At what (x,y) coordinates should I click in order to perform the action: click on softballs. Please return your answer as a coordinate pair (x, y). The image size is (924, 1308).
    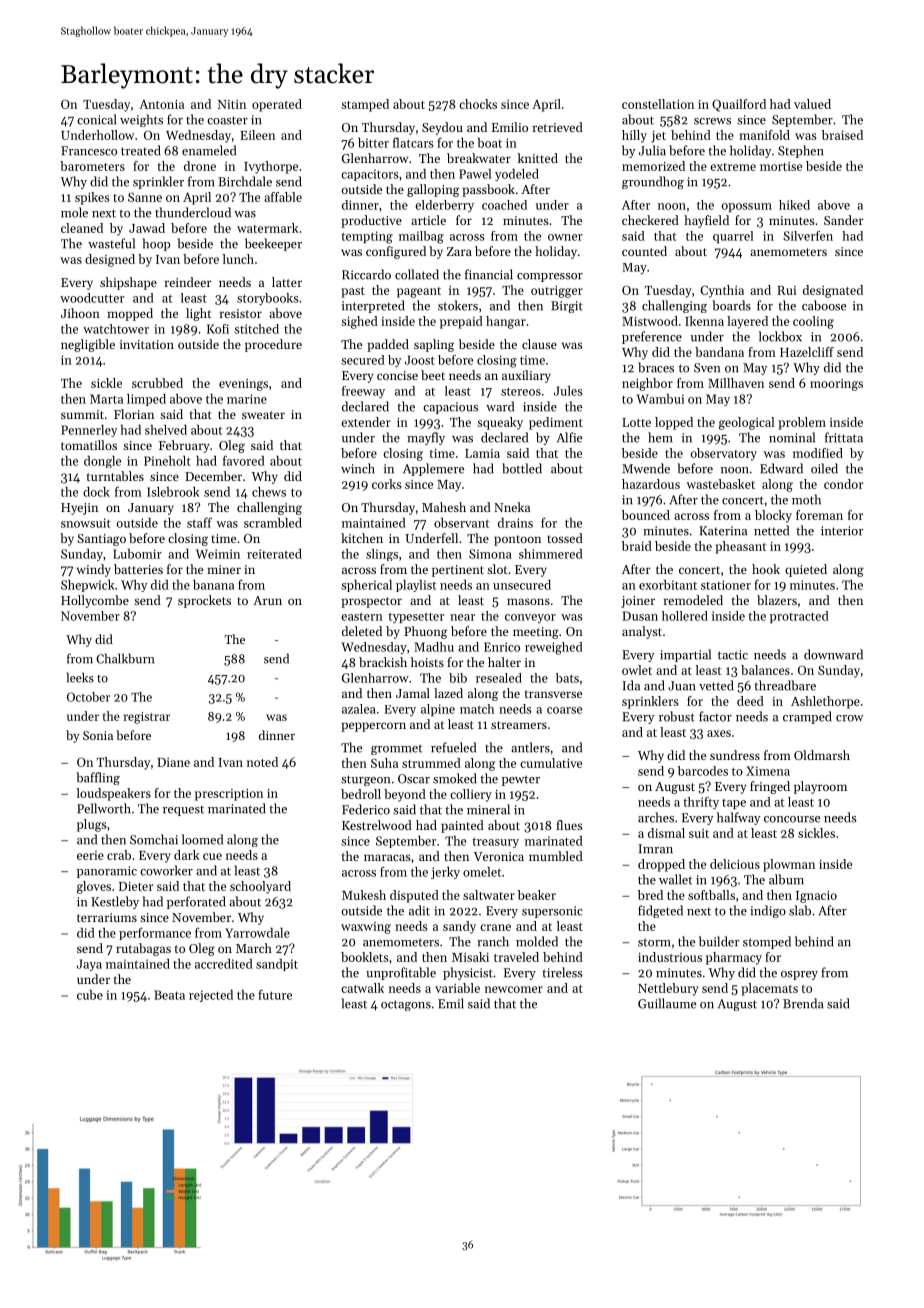
    Looking at the image, I should click on (711, 895).
